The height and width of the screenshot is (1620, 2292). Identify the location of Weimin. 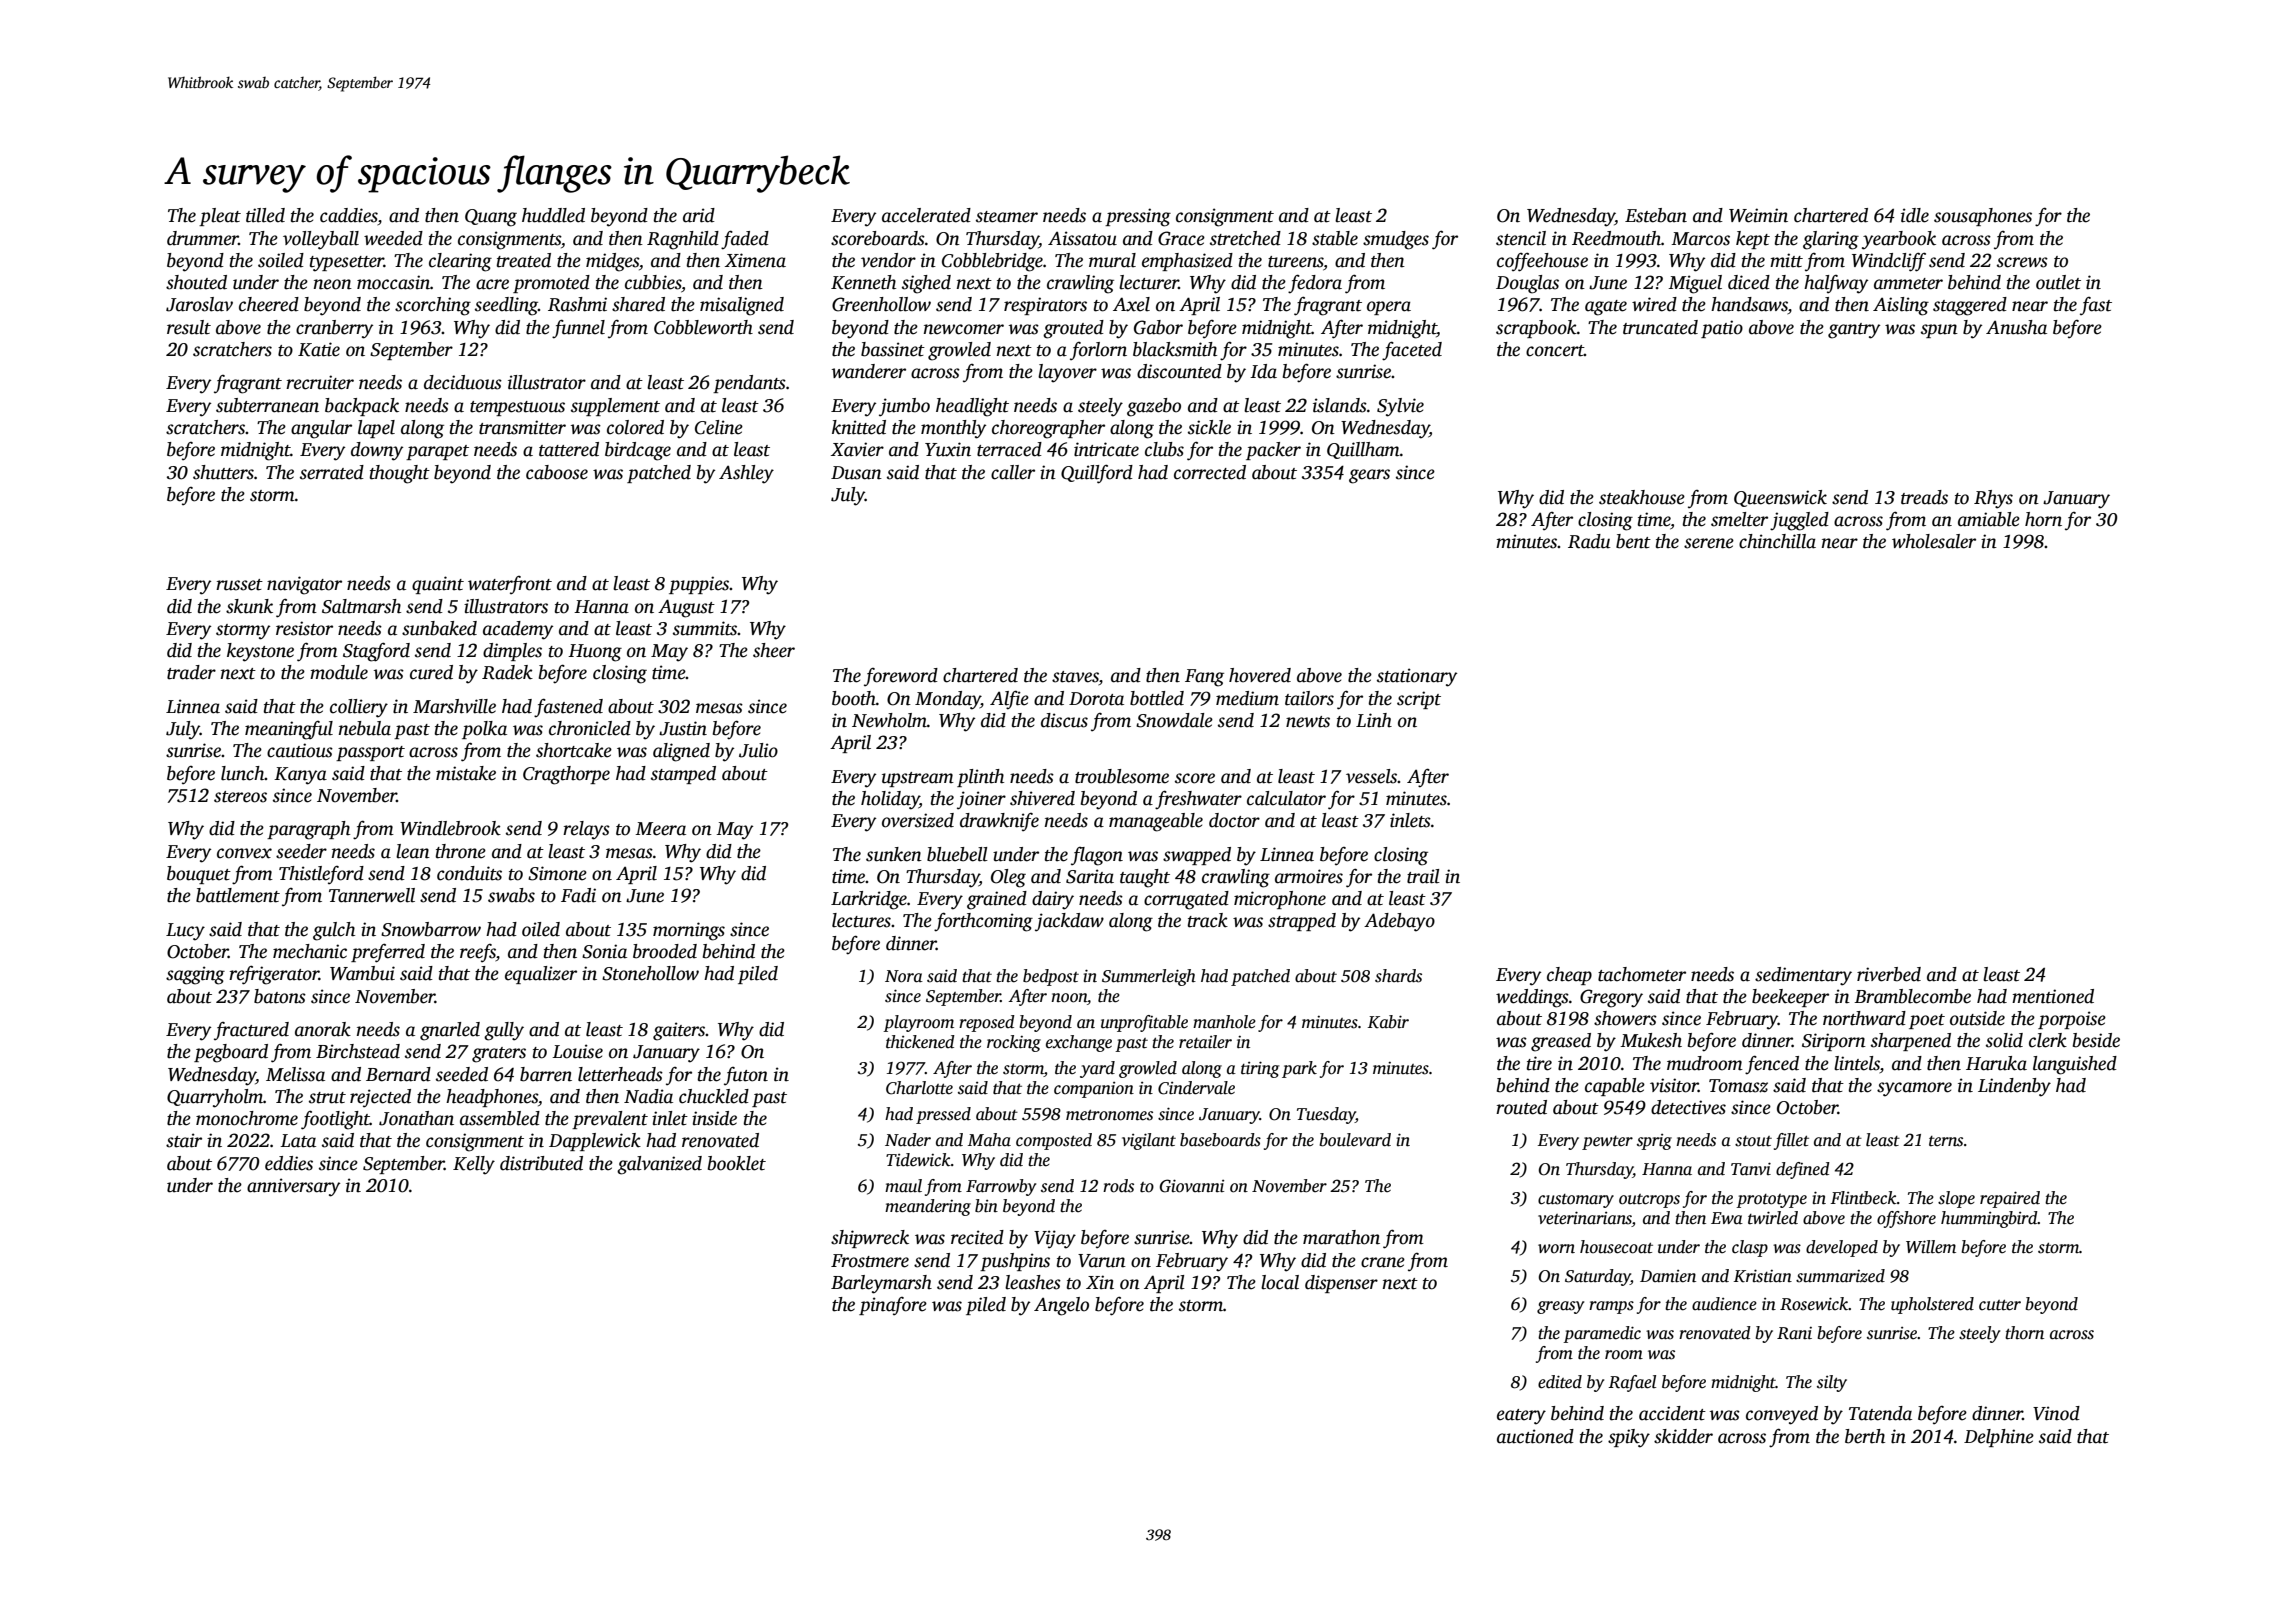
(1758, 215).
